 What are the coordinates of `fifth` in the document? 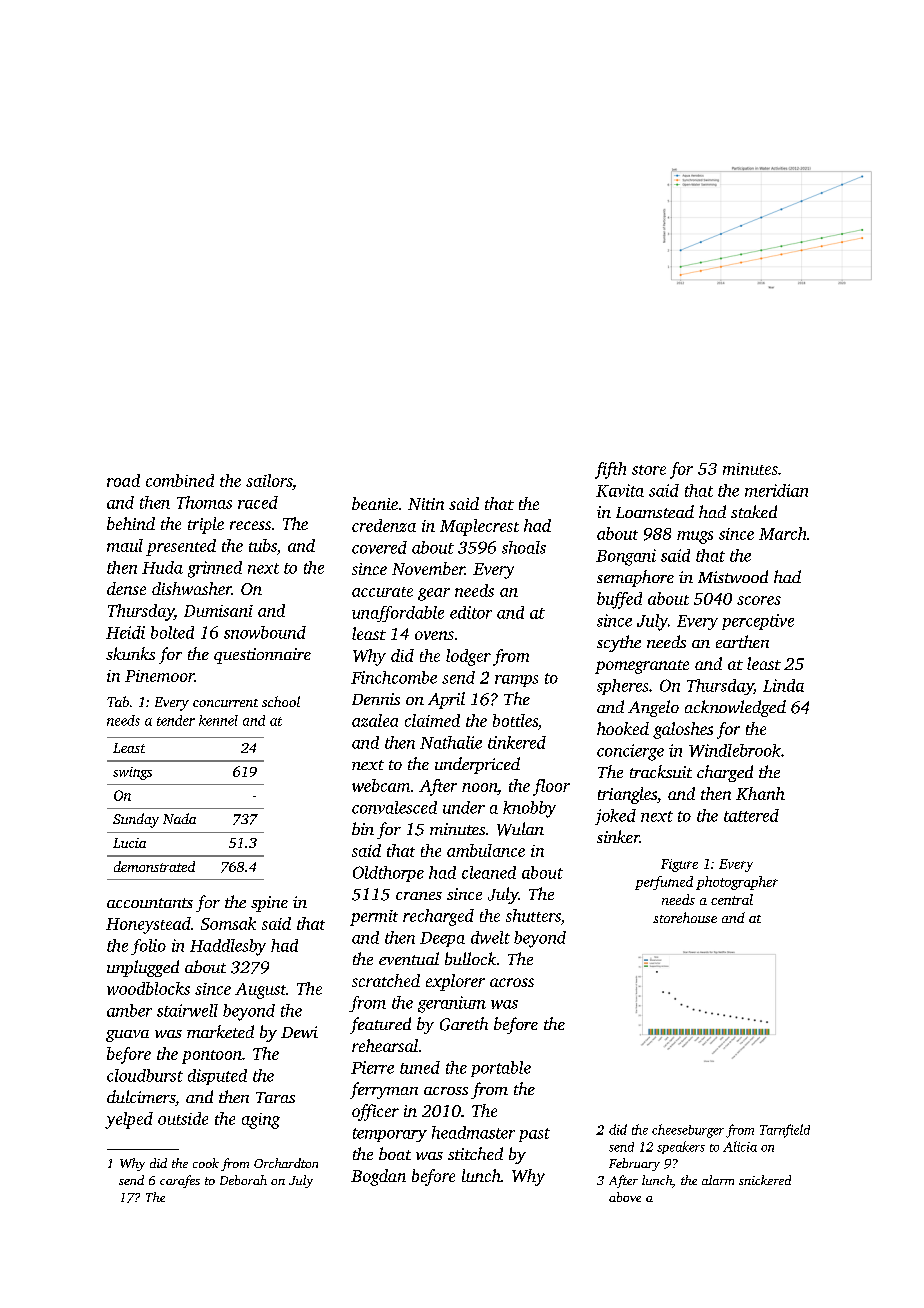 It's located at (610, 470).
